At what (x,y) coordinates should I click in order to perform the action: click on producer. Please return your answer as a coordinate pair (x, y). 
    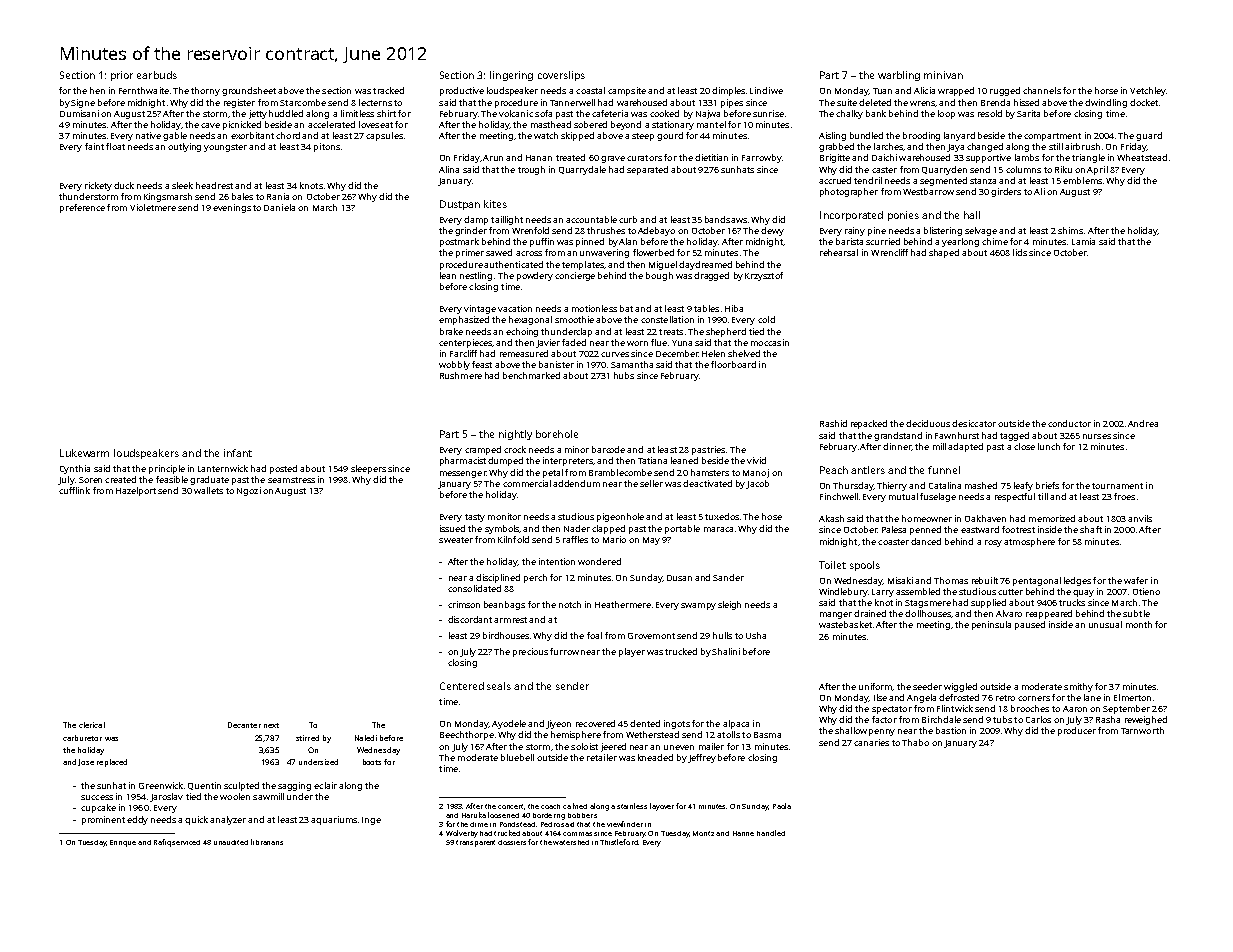
    Looking at the image, I should click on (1077, 731).
